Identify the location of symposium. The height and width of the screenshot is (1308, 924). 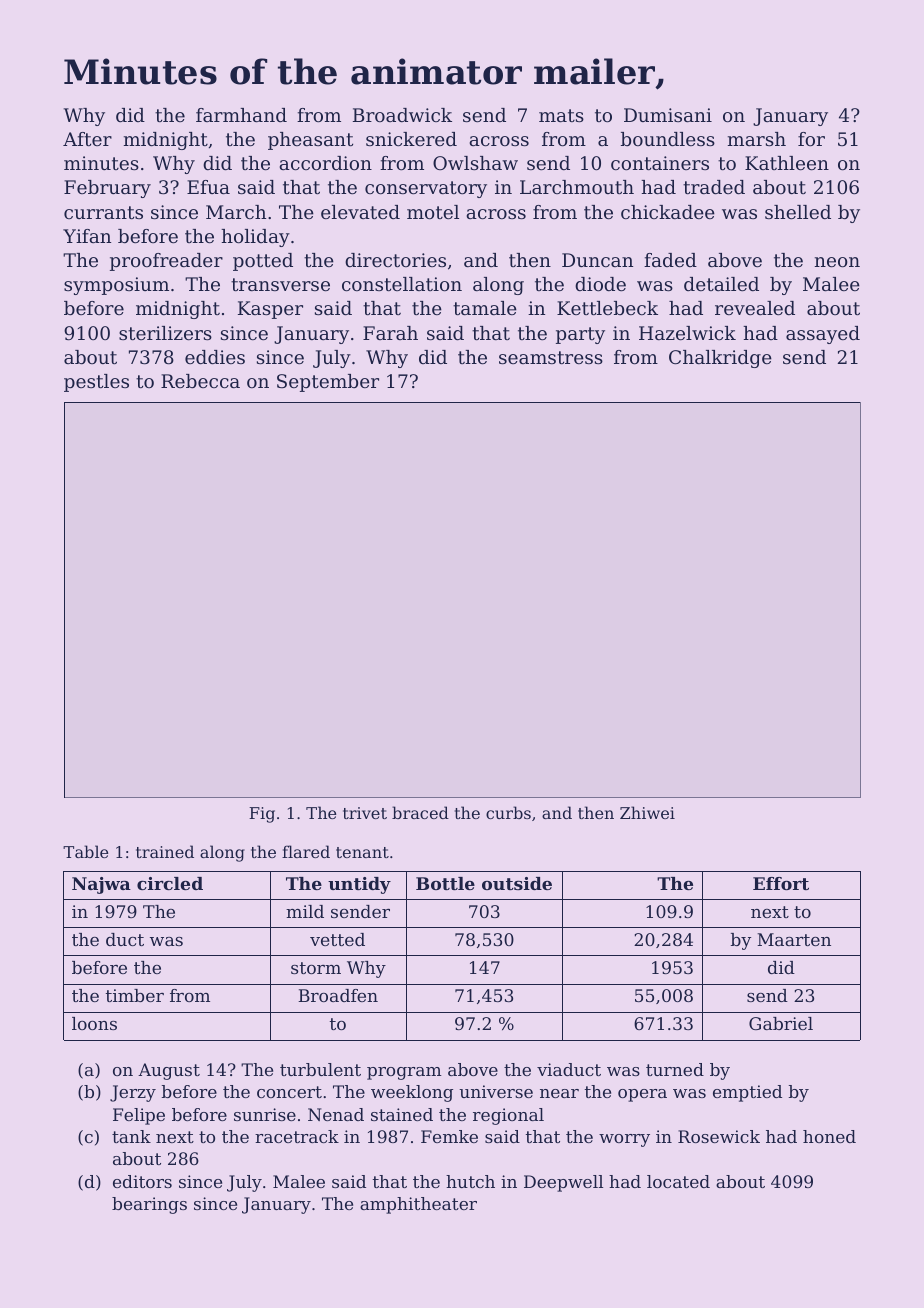
(116, 286).
